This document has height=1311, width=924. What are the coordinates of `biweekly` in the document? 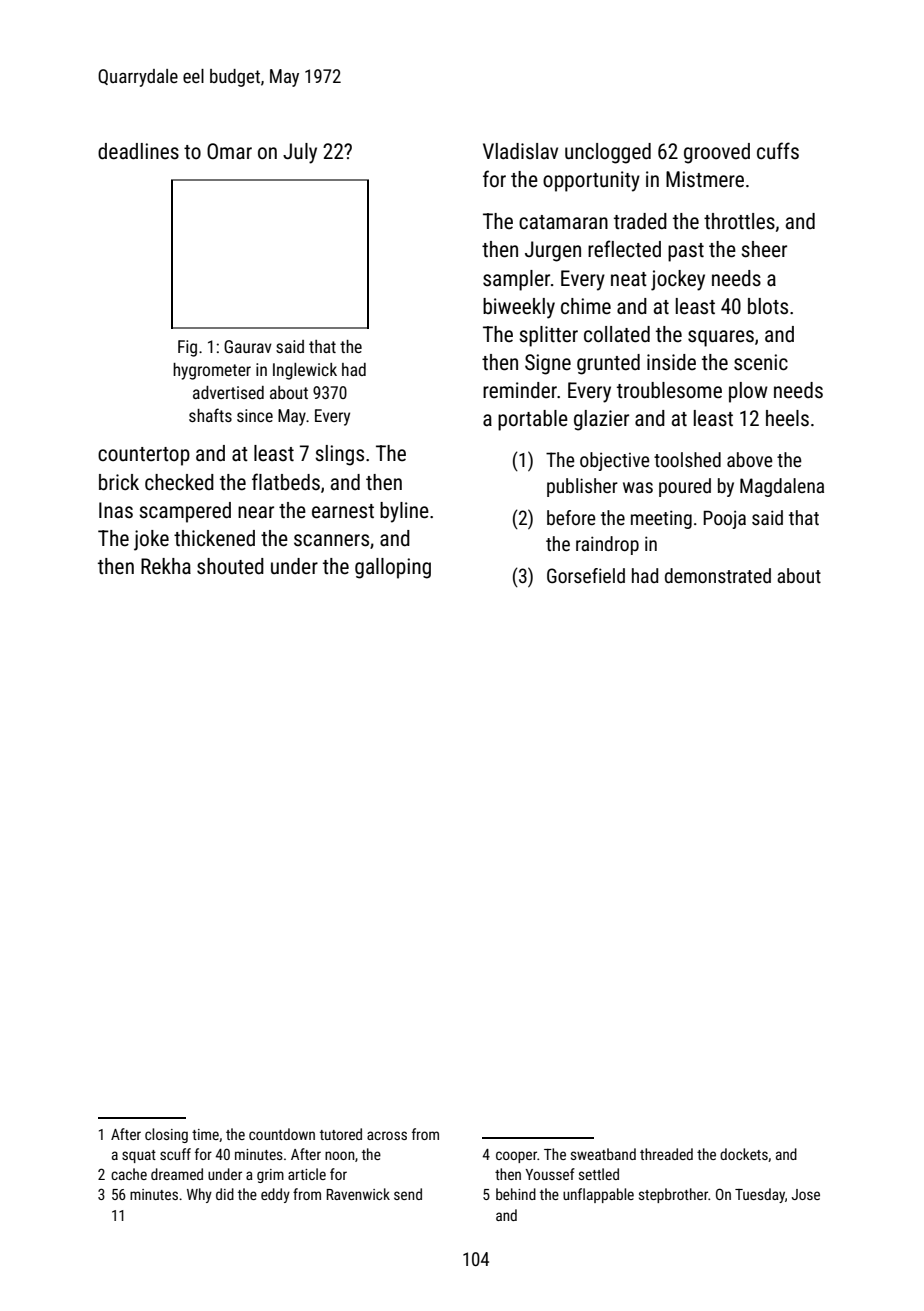 It's located at (519, 308).
